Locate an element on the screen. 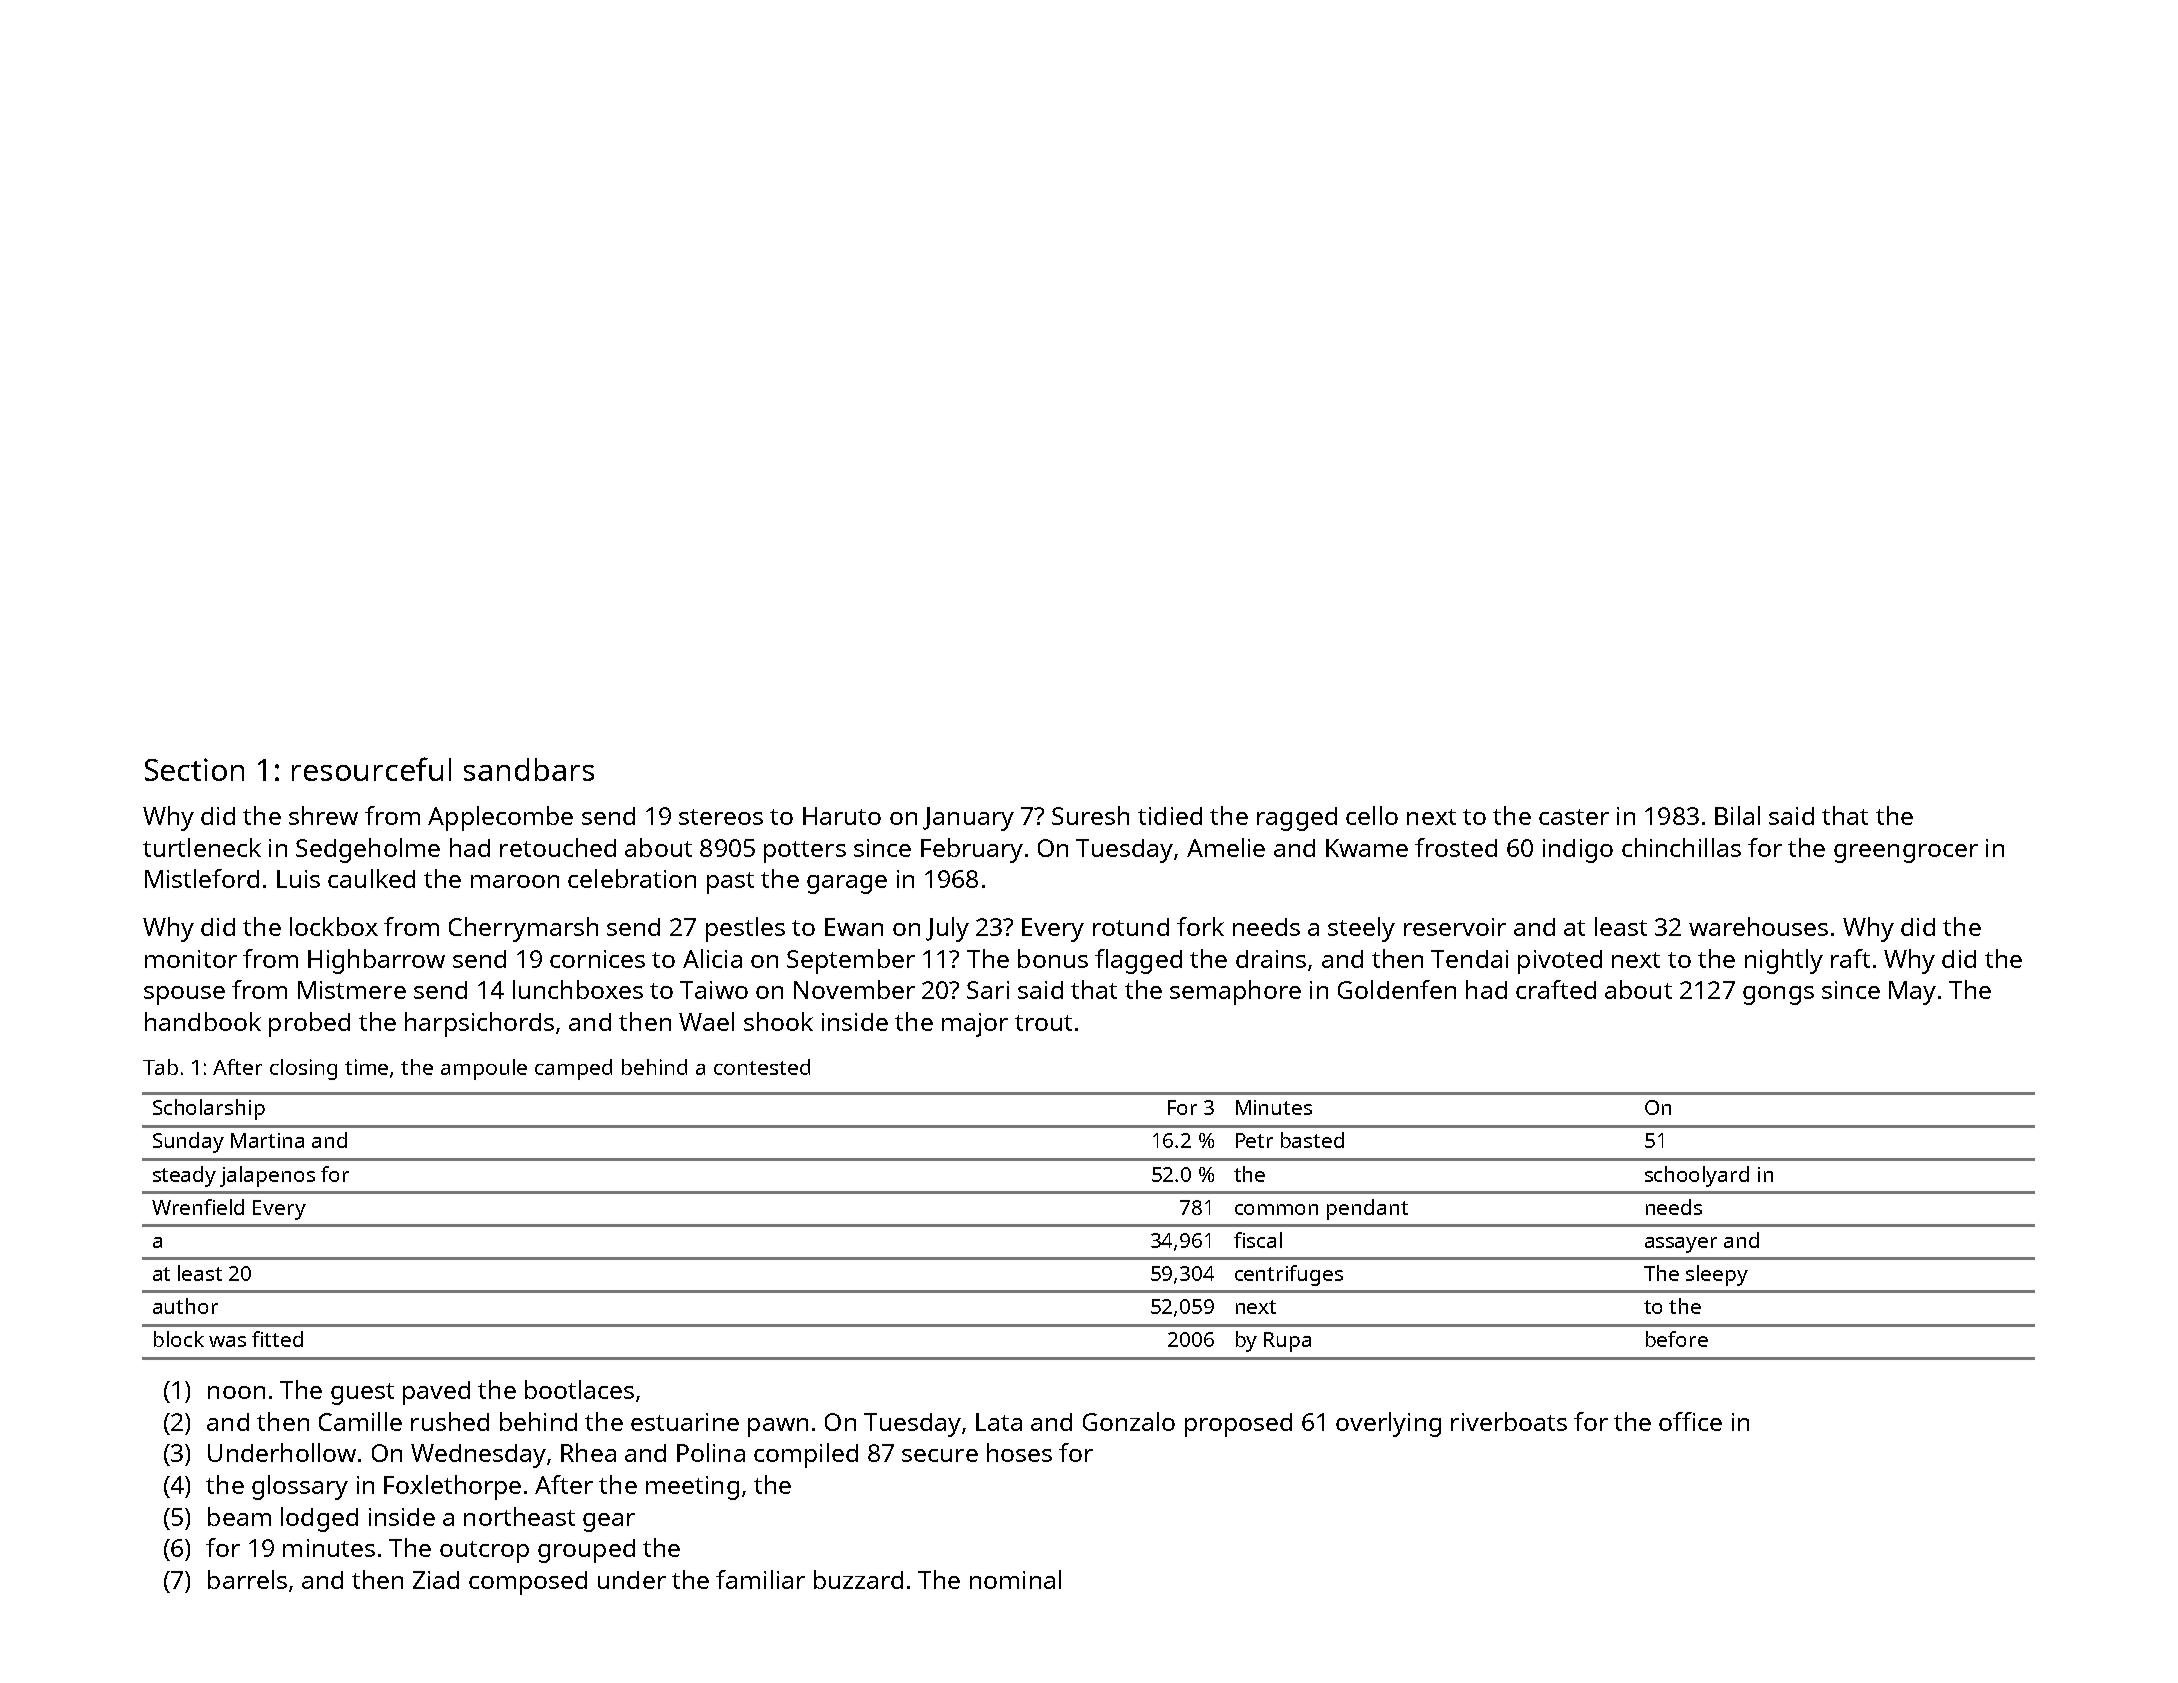 The image size is (2178, 1683). caster is located at coordinates (1574, 817).
